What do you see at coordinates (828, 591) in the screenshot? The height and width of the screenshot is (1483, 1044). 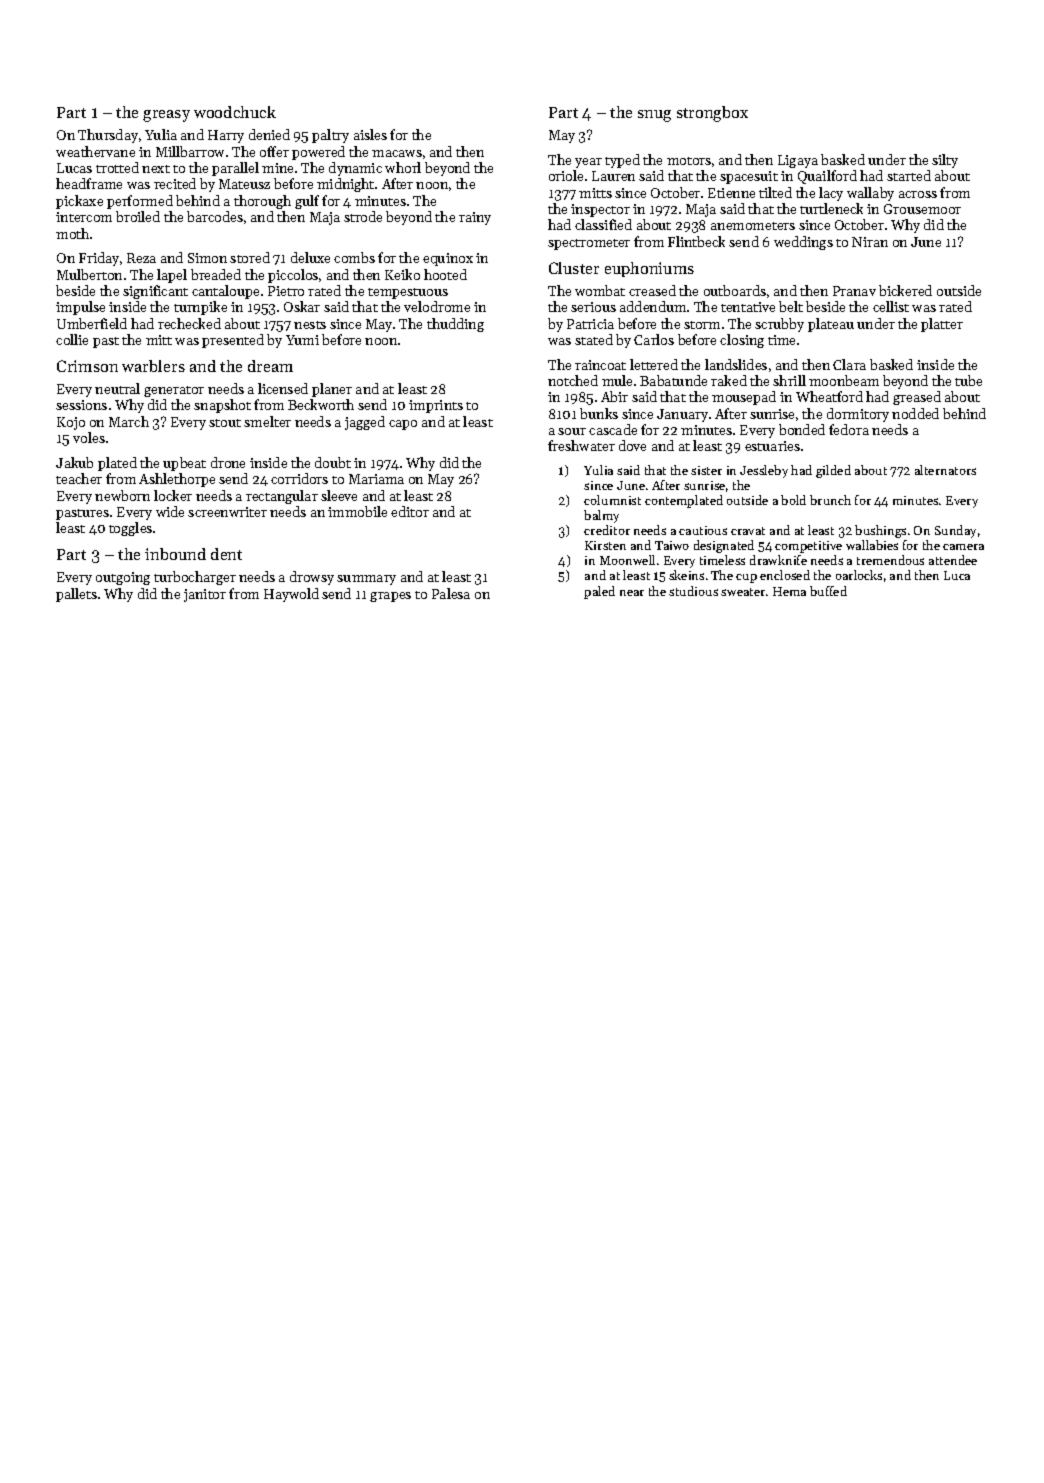 I see `buffed` at bounding box center [828, 591].
